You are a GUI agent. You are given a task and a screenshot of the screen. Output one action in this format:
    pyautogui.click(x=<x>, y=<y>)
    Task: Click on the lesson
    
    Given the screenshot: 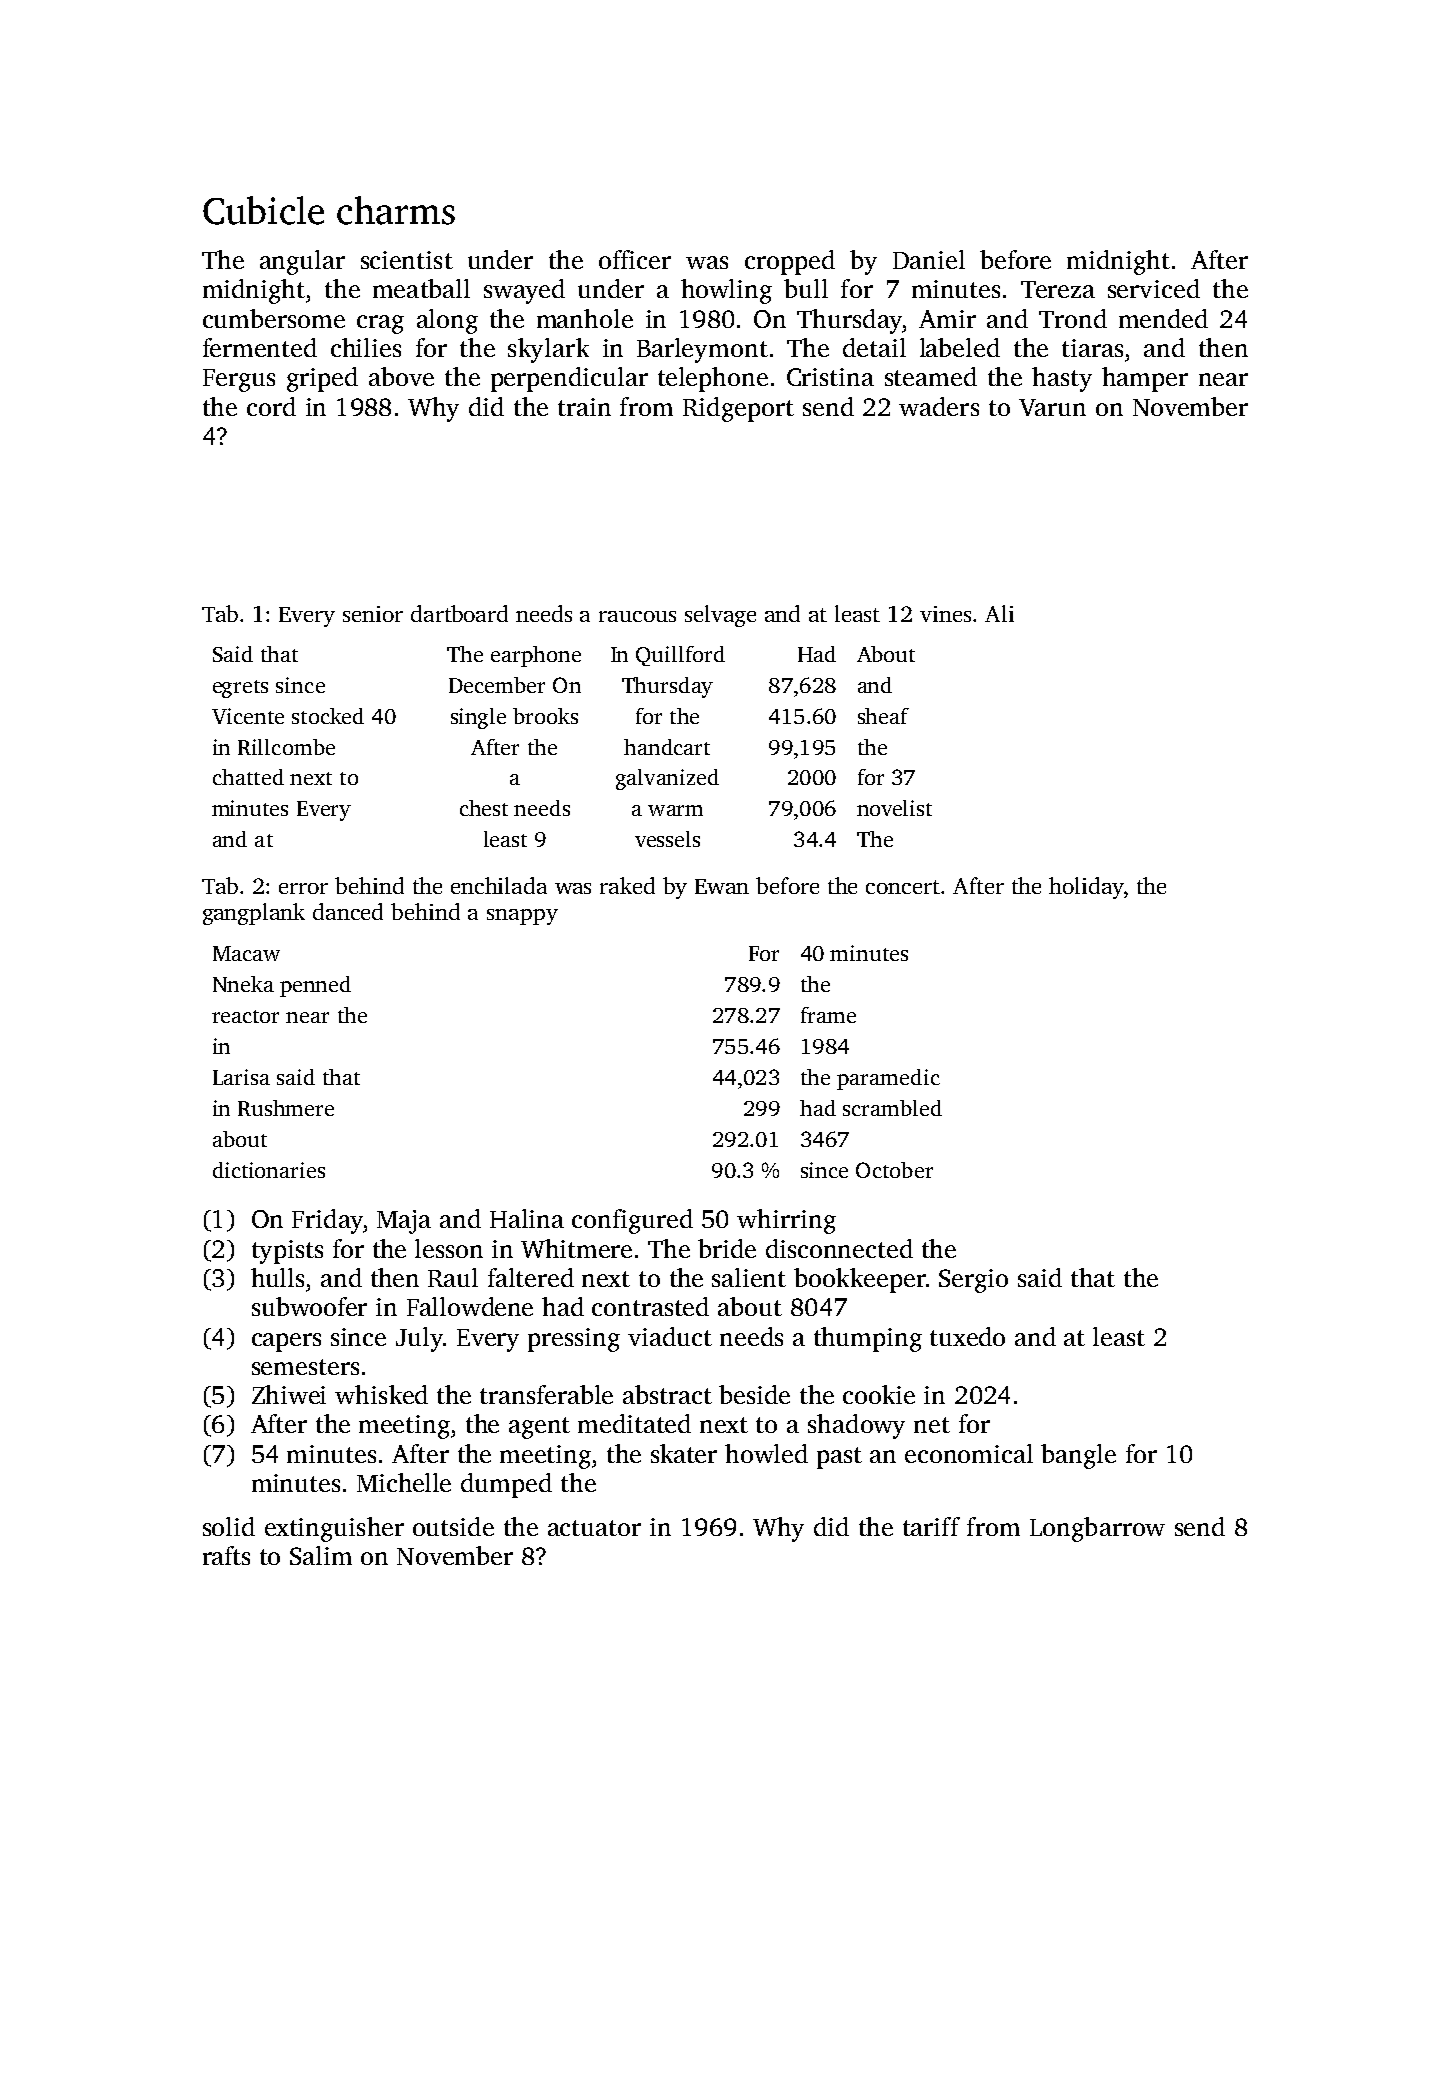 What is the action you would take?
    pyautogui.click(x=449, y=1248)
